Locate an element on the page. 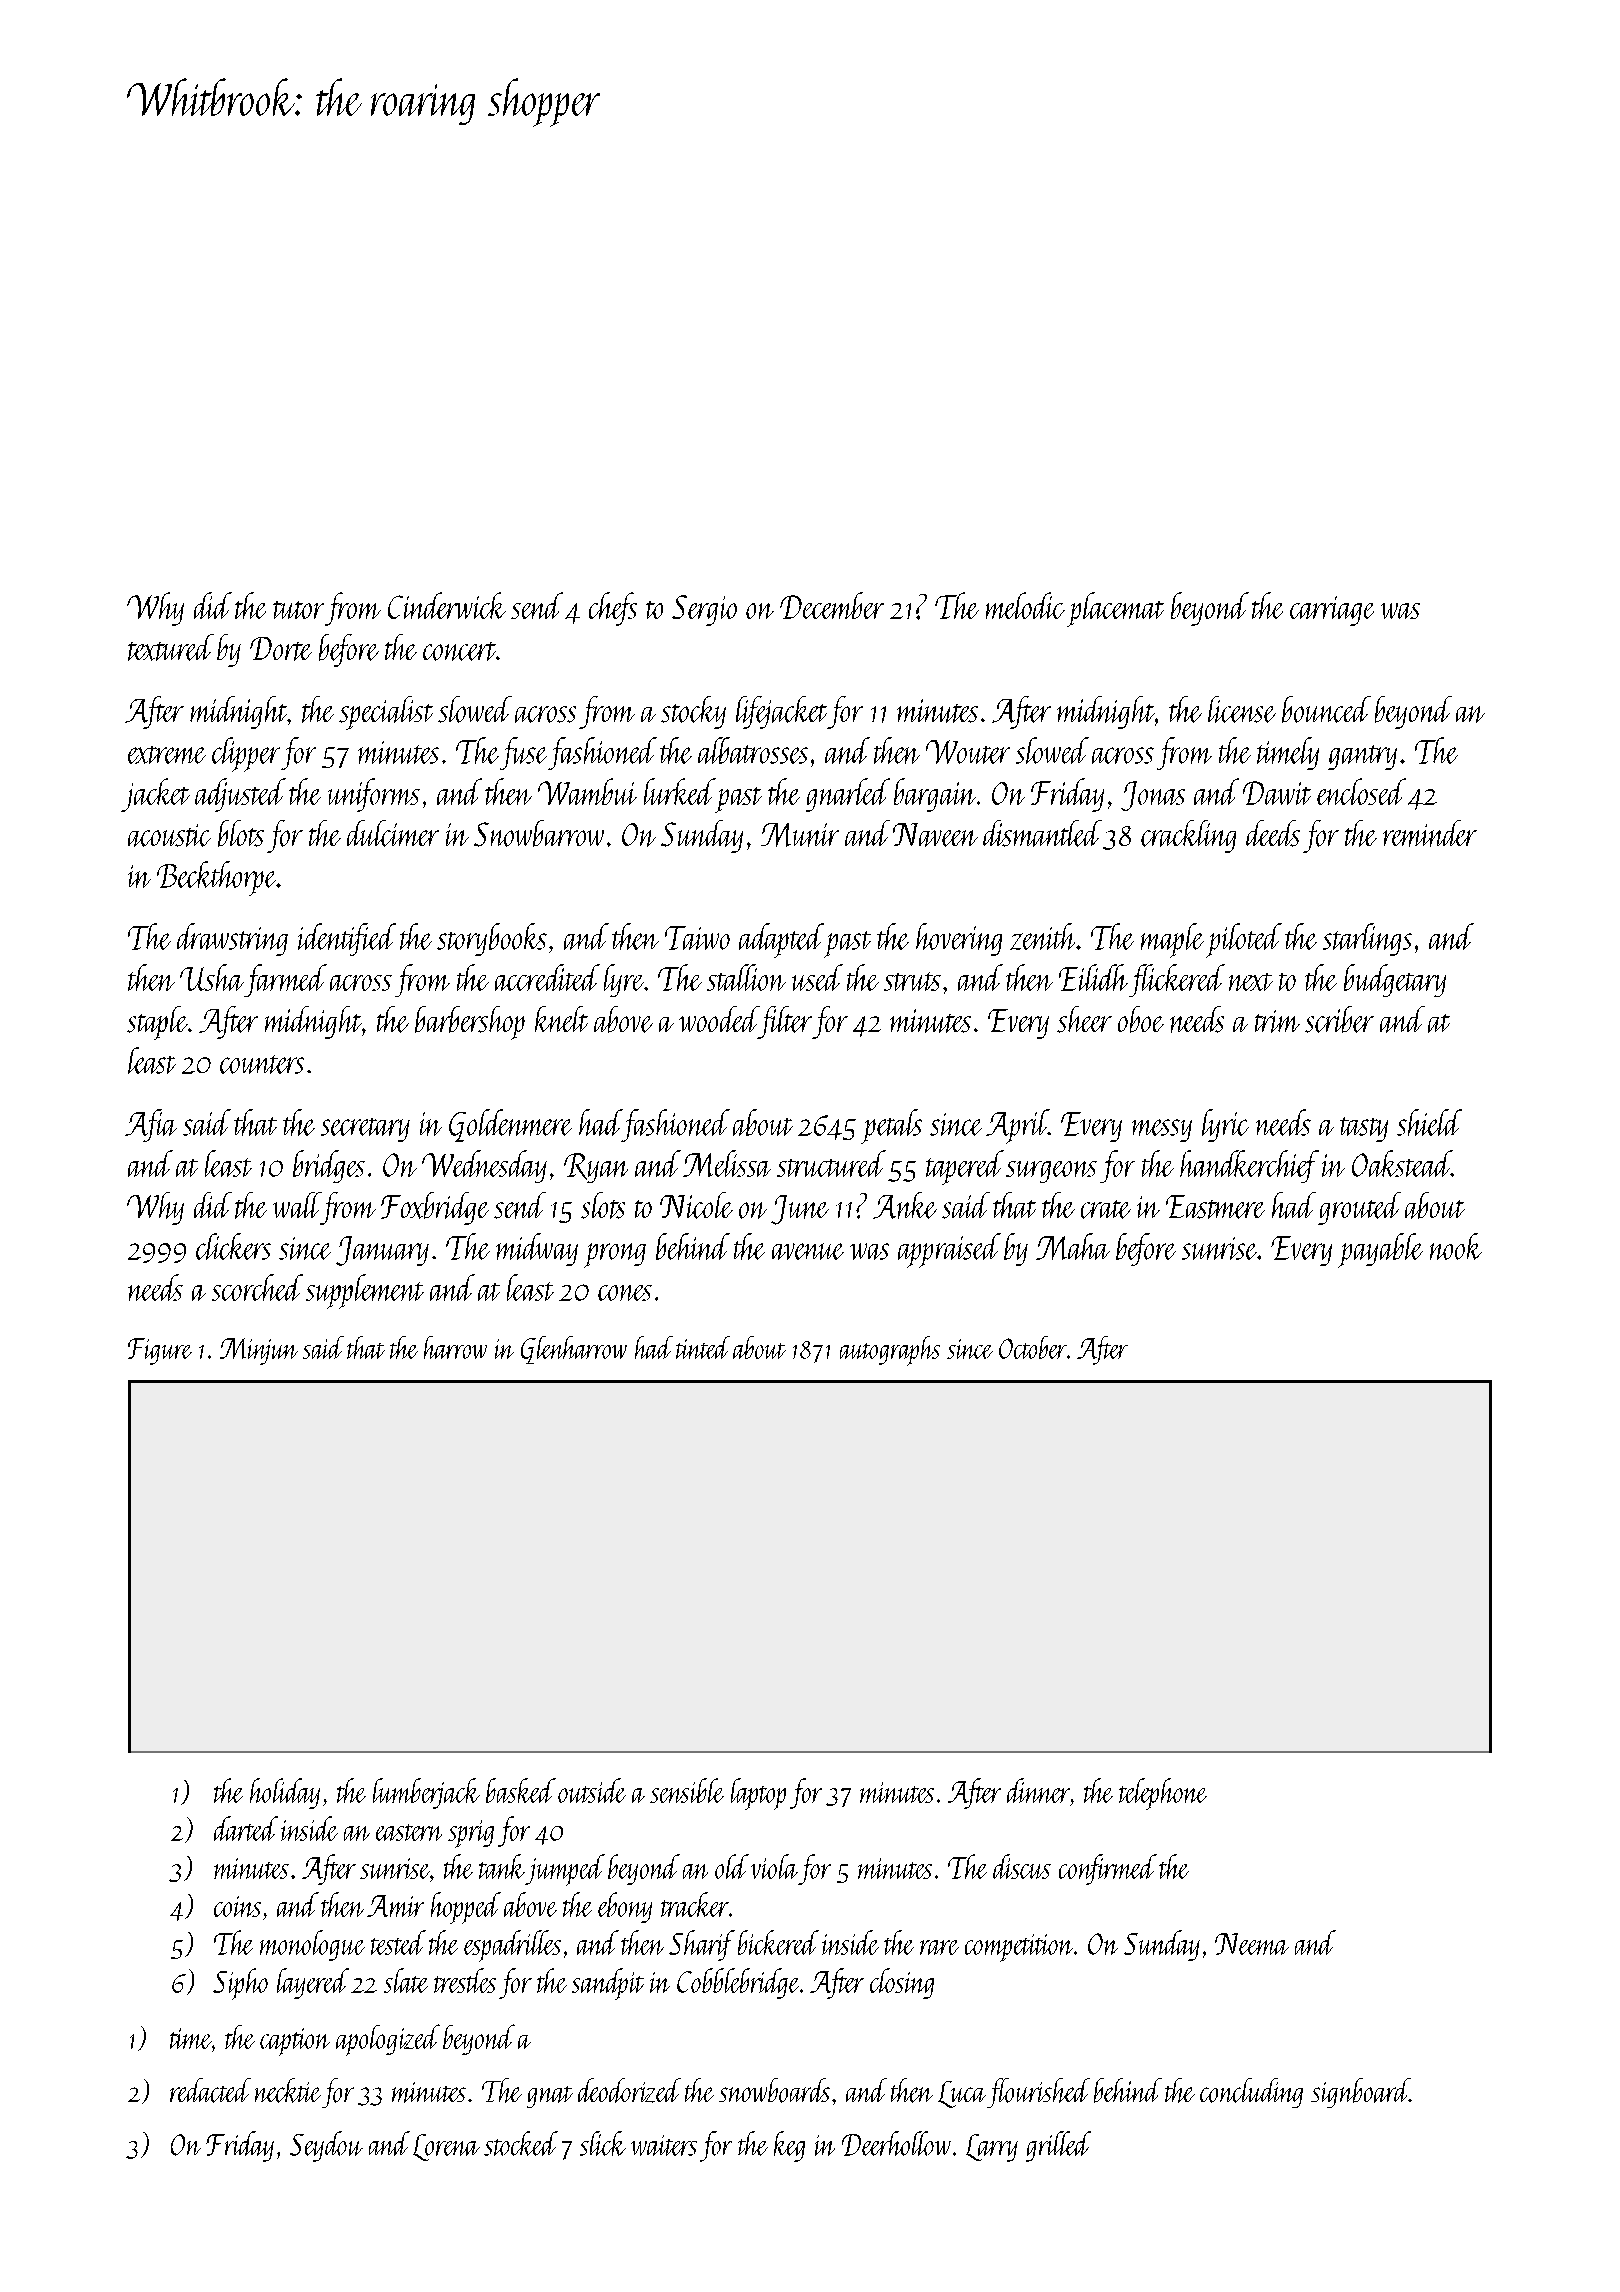 This document has width=1620, height=2292. Ryan is located at coordinates (596, 1168).
